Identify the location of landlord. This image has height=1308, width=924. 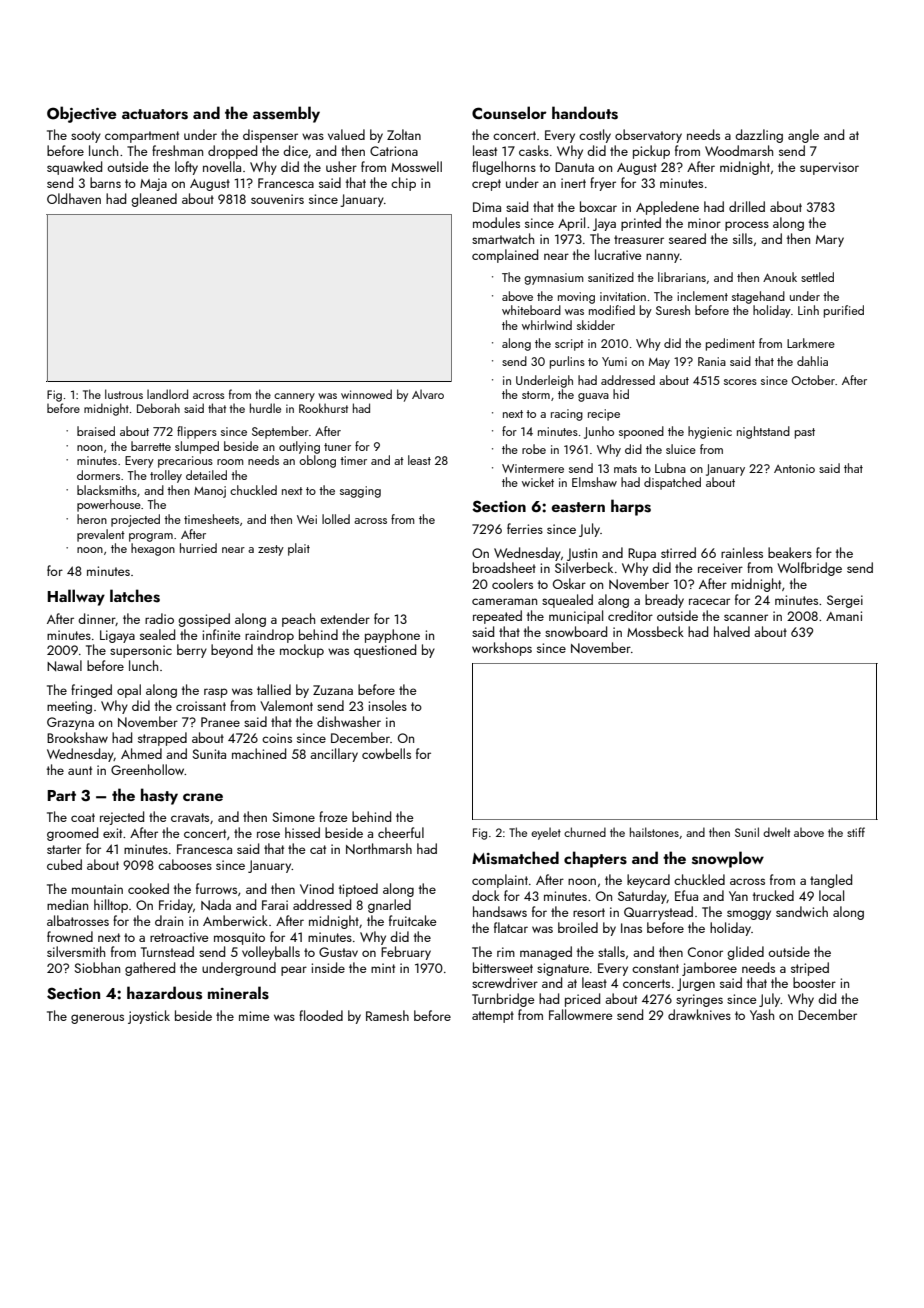
(167, 394).
